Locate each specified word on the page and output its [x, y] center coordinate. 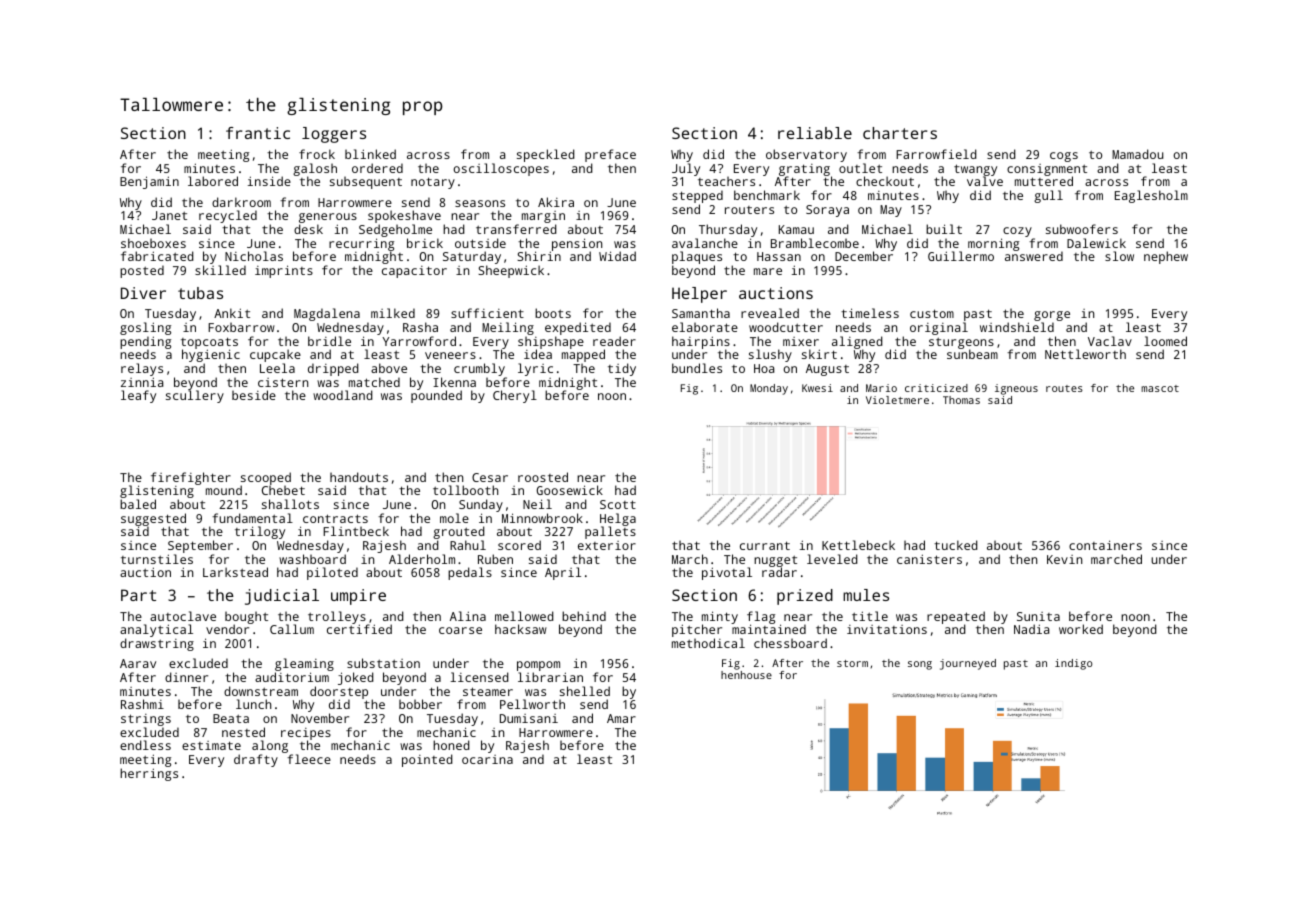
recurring [361, 245]
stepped [697, 196]
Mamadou [1137, 154]
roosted [543, 477]
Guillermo [961, 256]
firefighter [191, 478]
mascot [1160, 388]
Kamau [796, 229]
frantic [258, 133]
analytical [156, 630]
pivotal [727, 573]
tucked [956, 545]
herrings [149, 774]
